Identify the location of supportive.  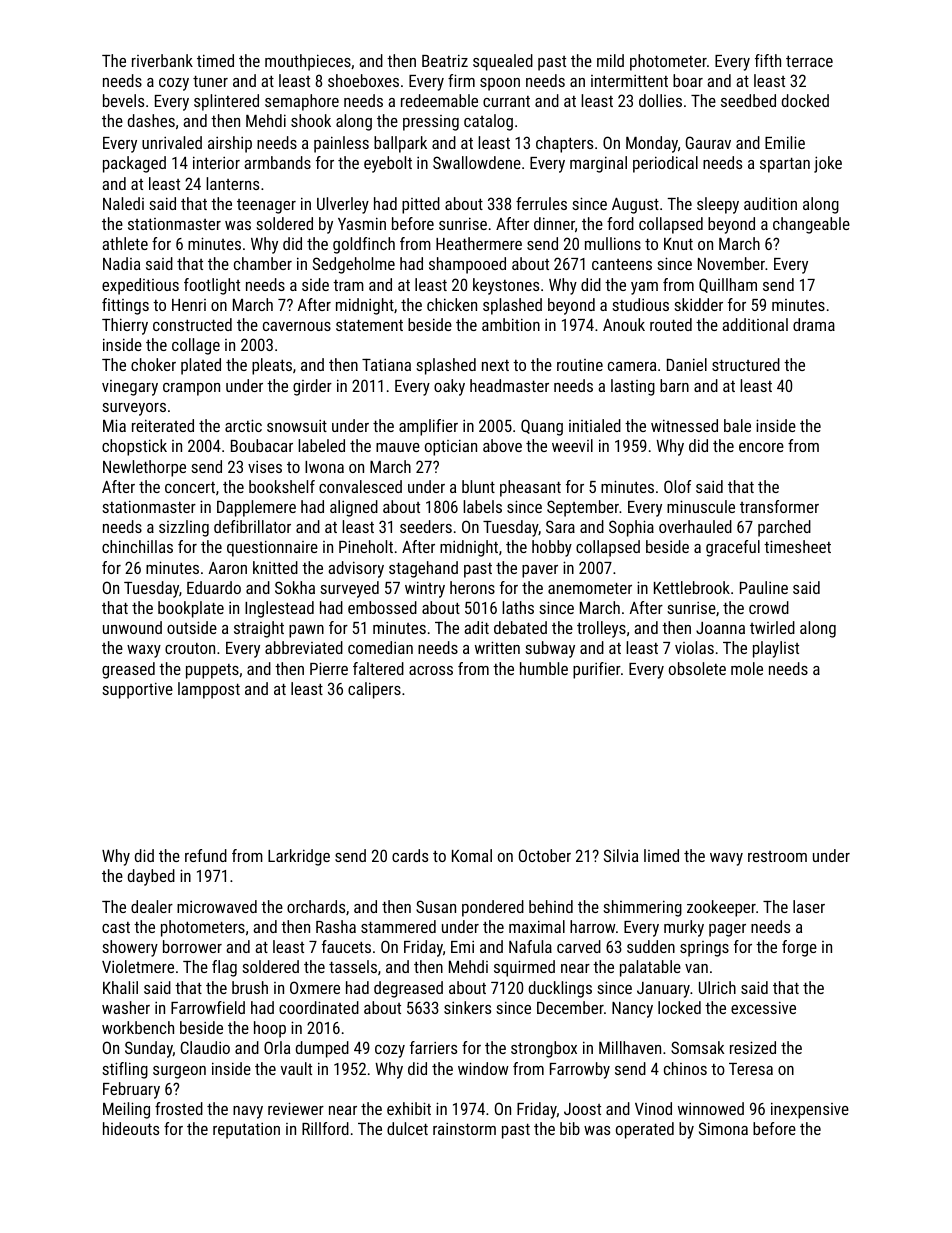
(137, 690).
